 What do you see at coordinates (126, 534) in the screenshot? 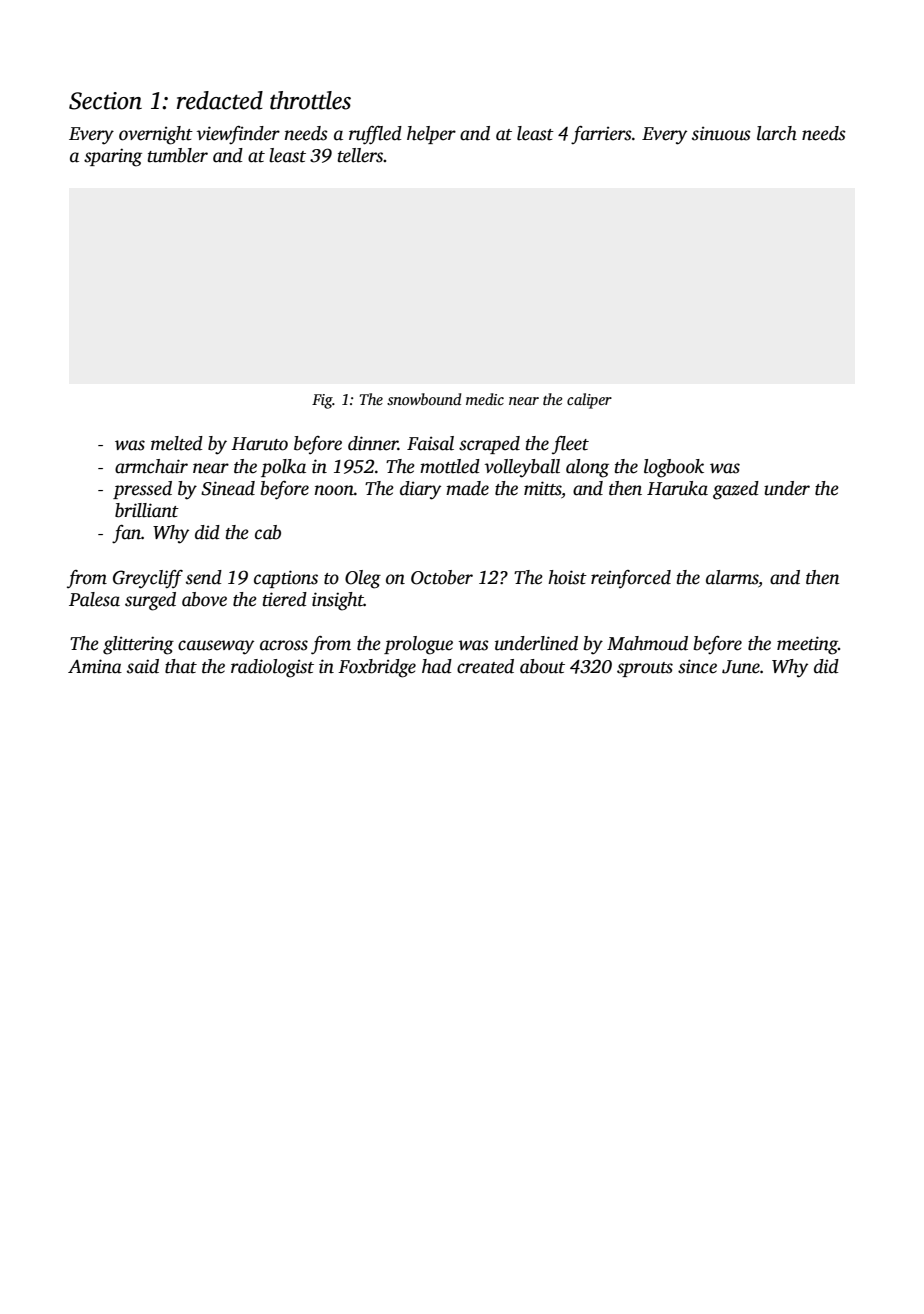
I see `fan` at bounding box center [126, 534].
